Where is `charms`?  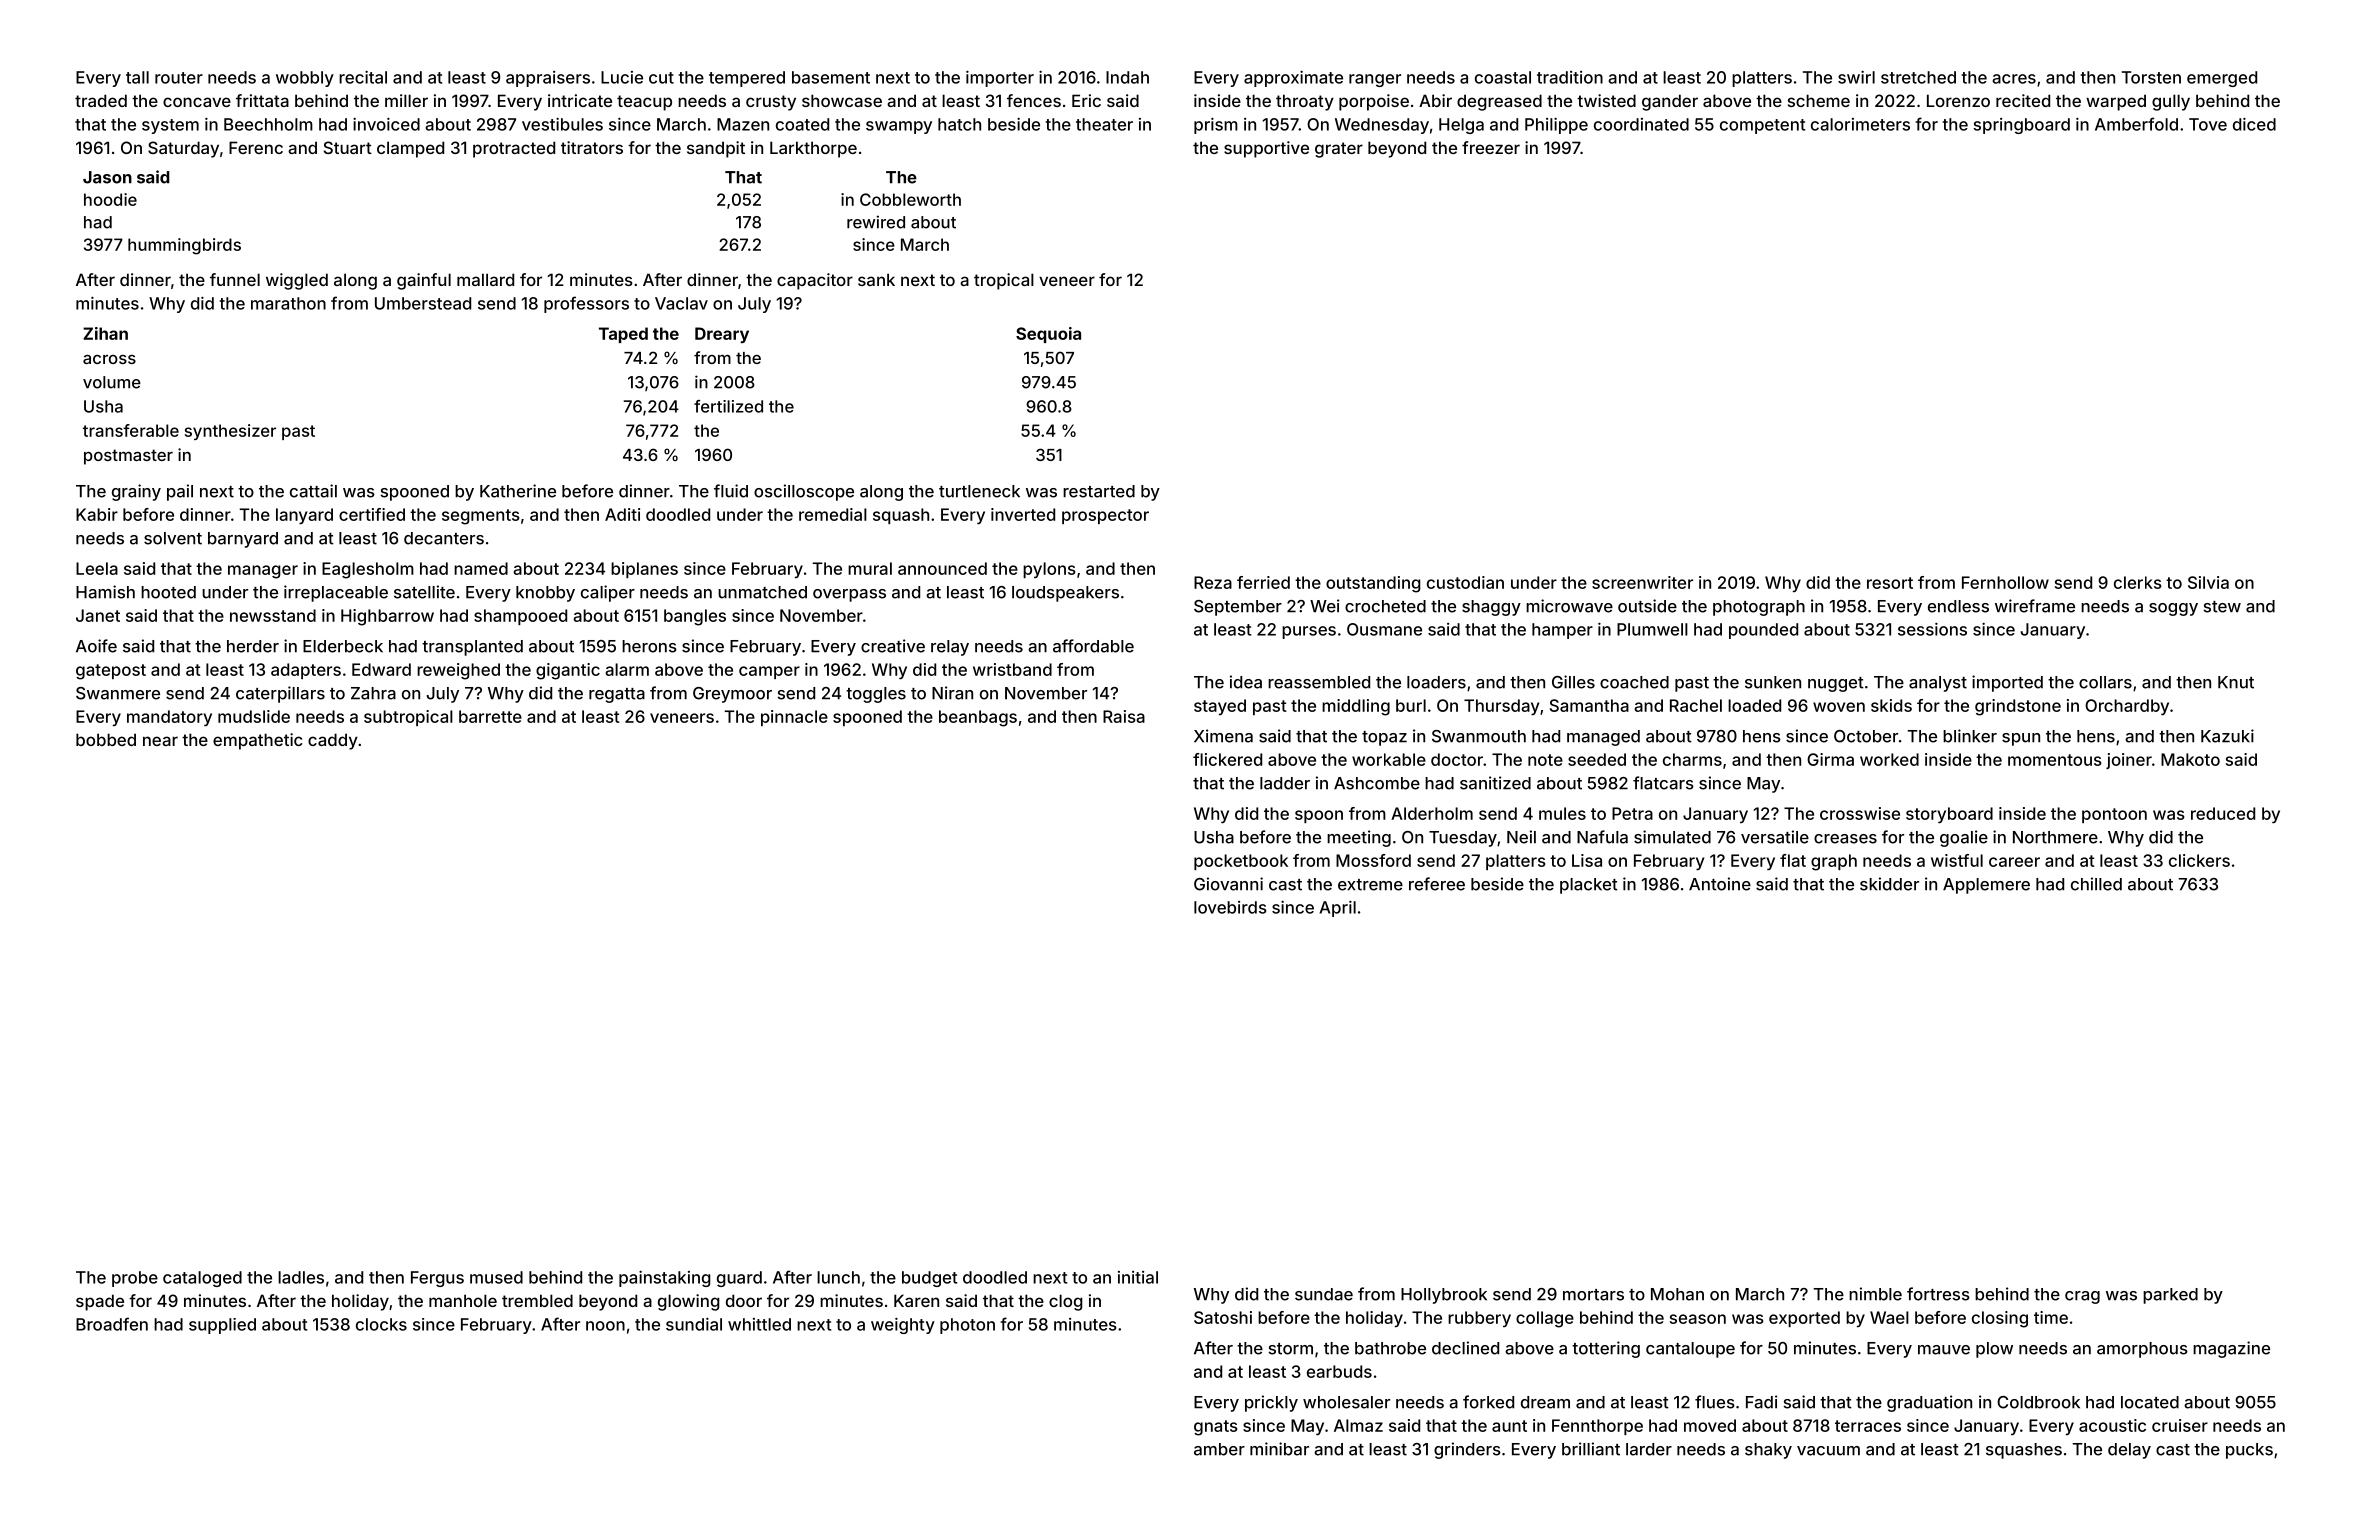
charms is located at coordinates (1692, 759).
